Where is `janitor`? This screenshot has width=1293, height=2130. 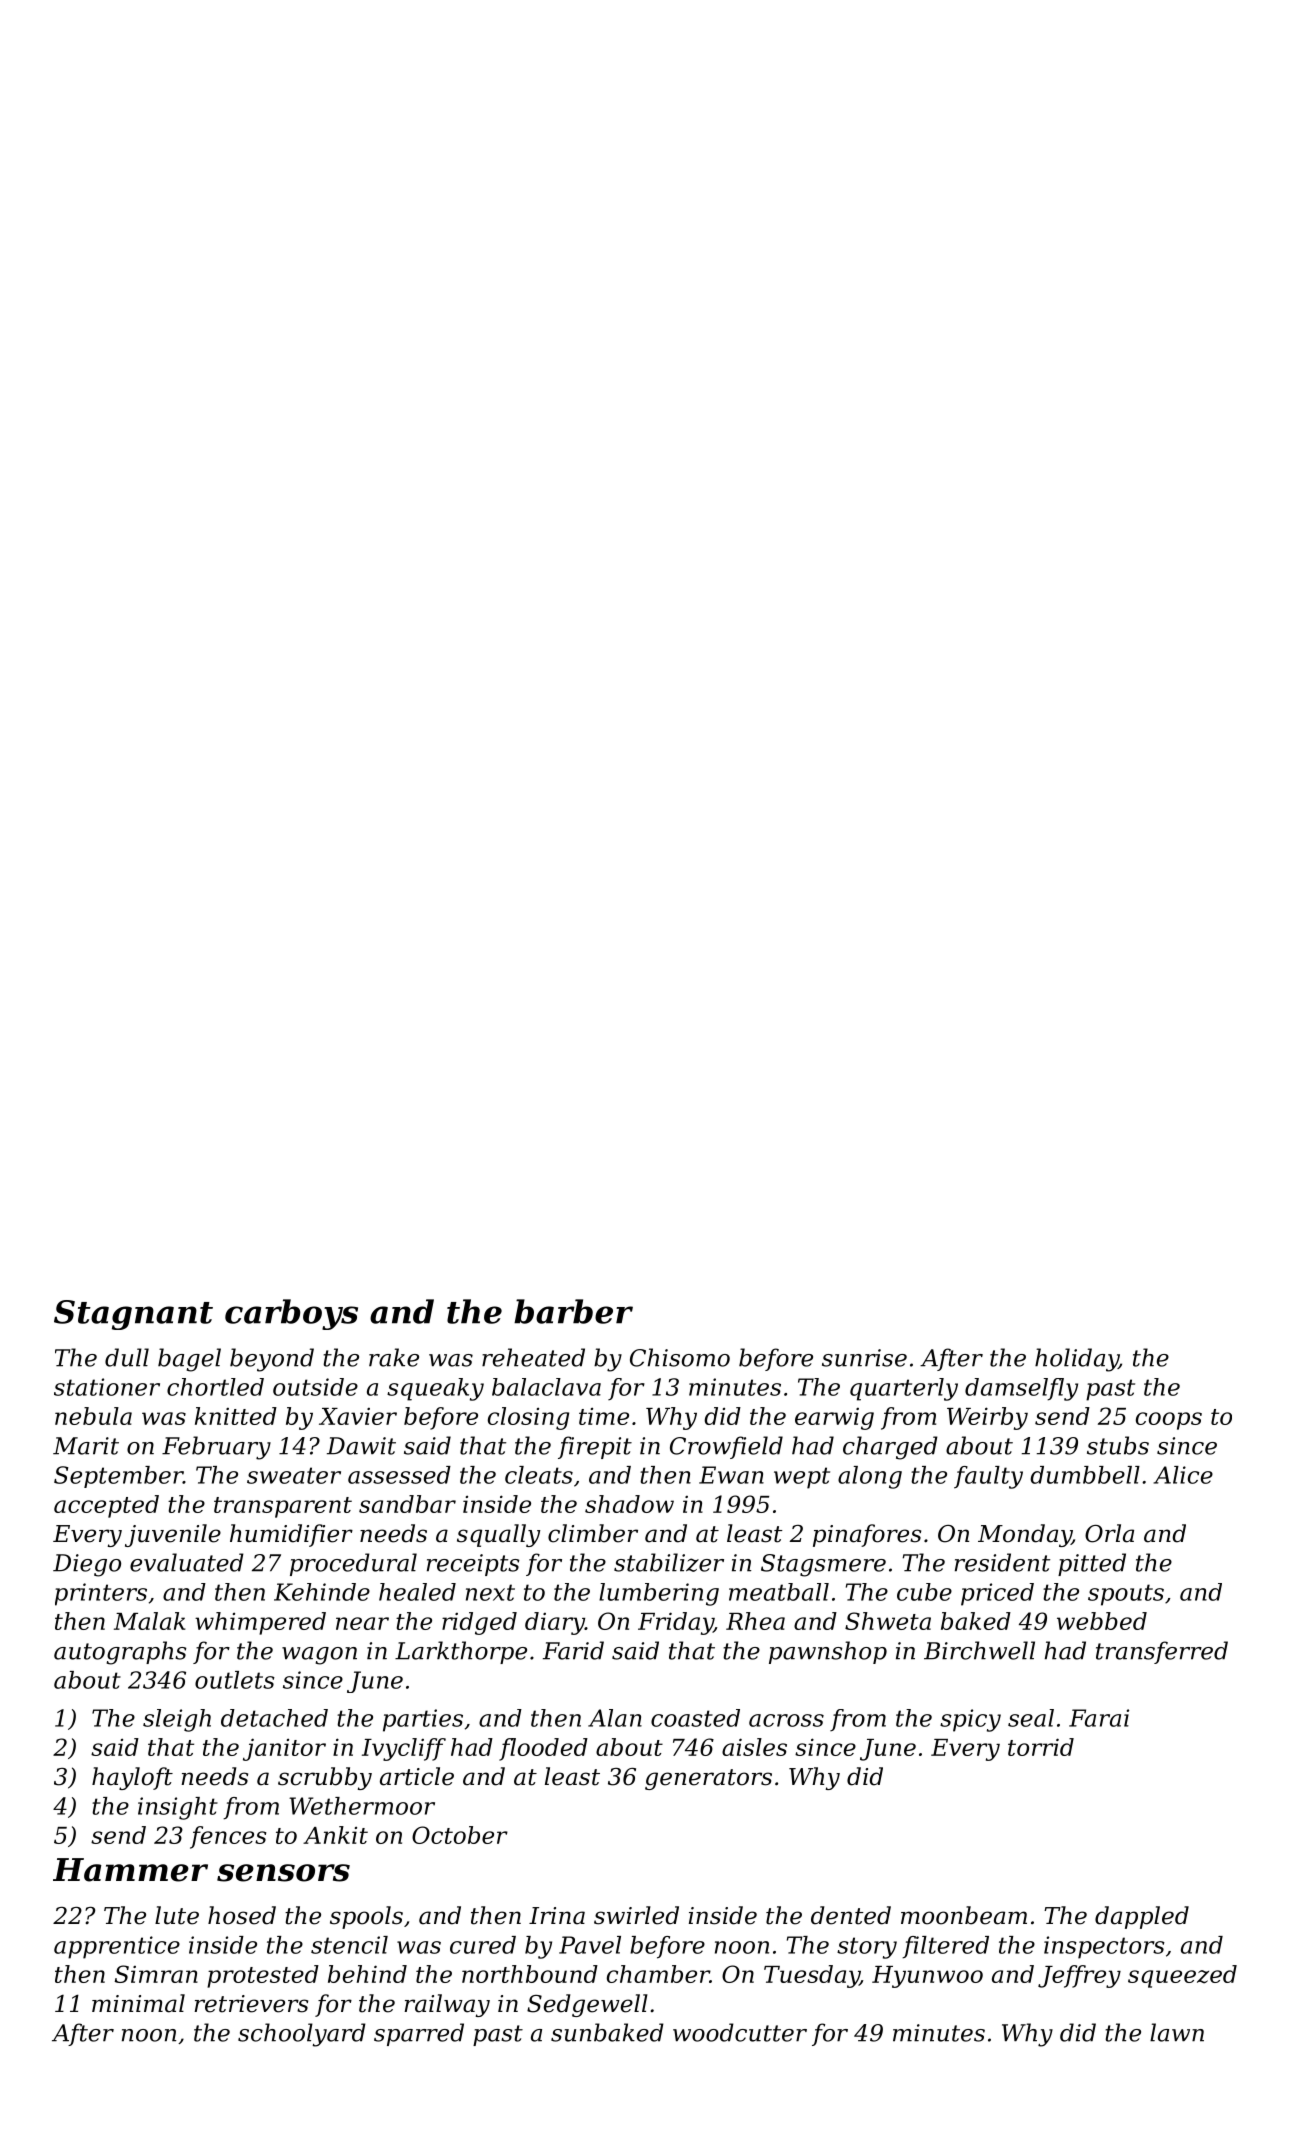 janitor is located at coordinates (284, 1749).
